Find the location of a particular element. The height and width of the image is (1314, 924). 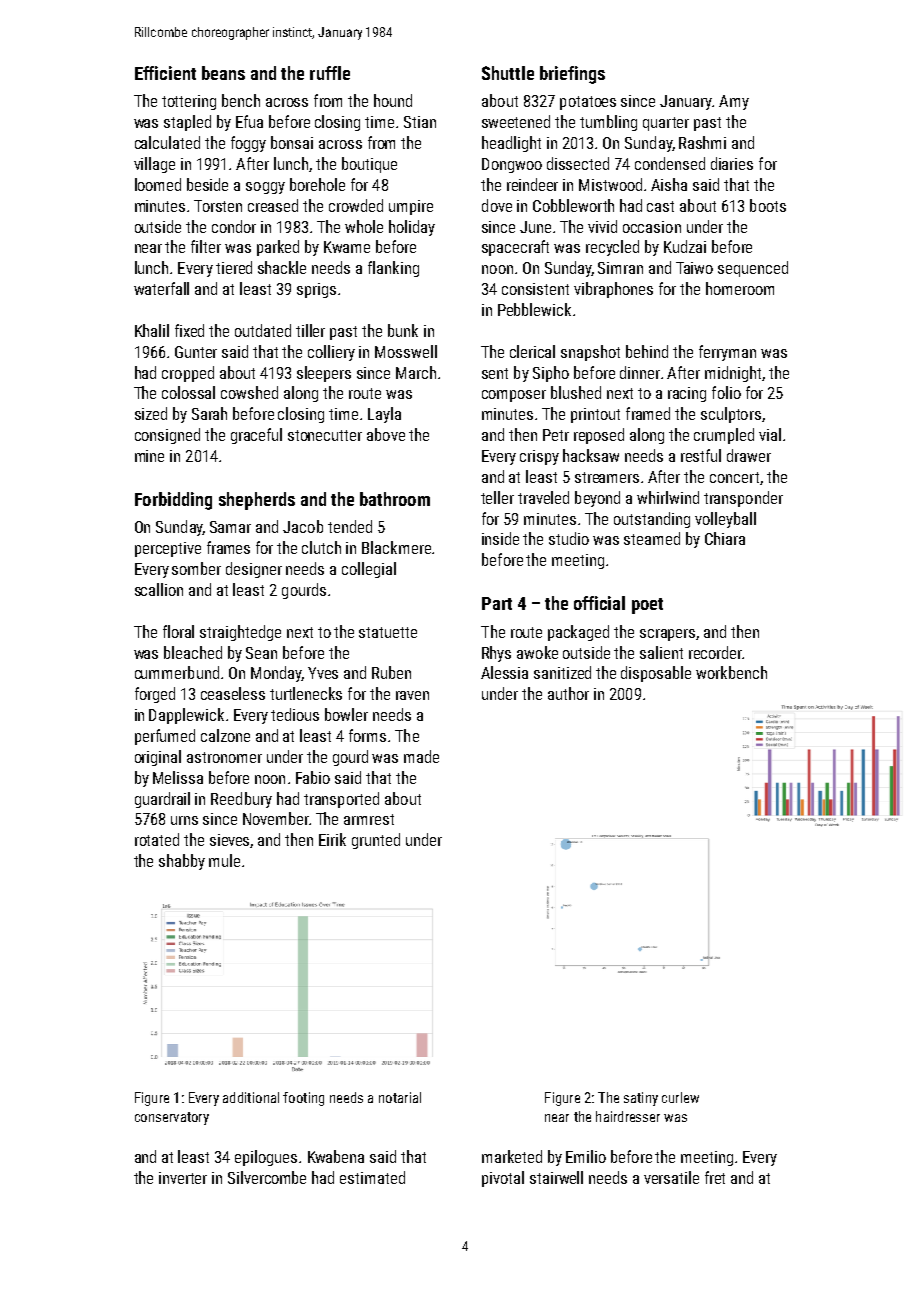

Forbidding is located at coordinates (173, 501).
